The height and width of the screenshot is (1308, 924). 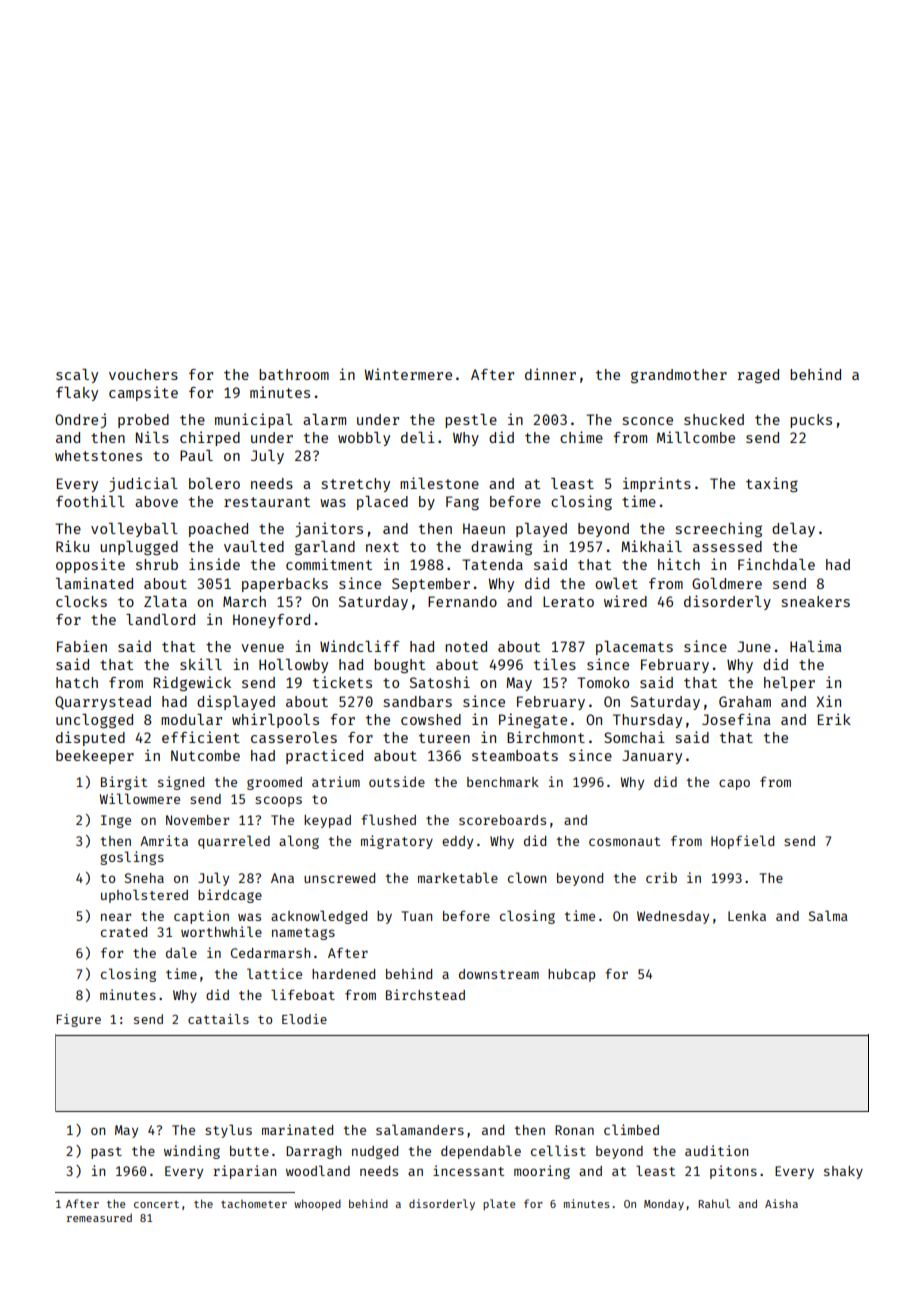 I want to click on downstream, so click(x=499, y=974).
